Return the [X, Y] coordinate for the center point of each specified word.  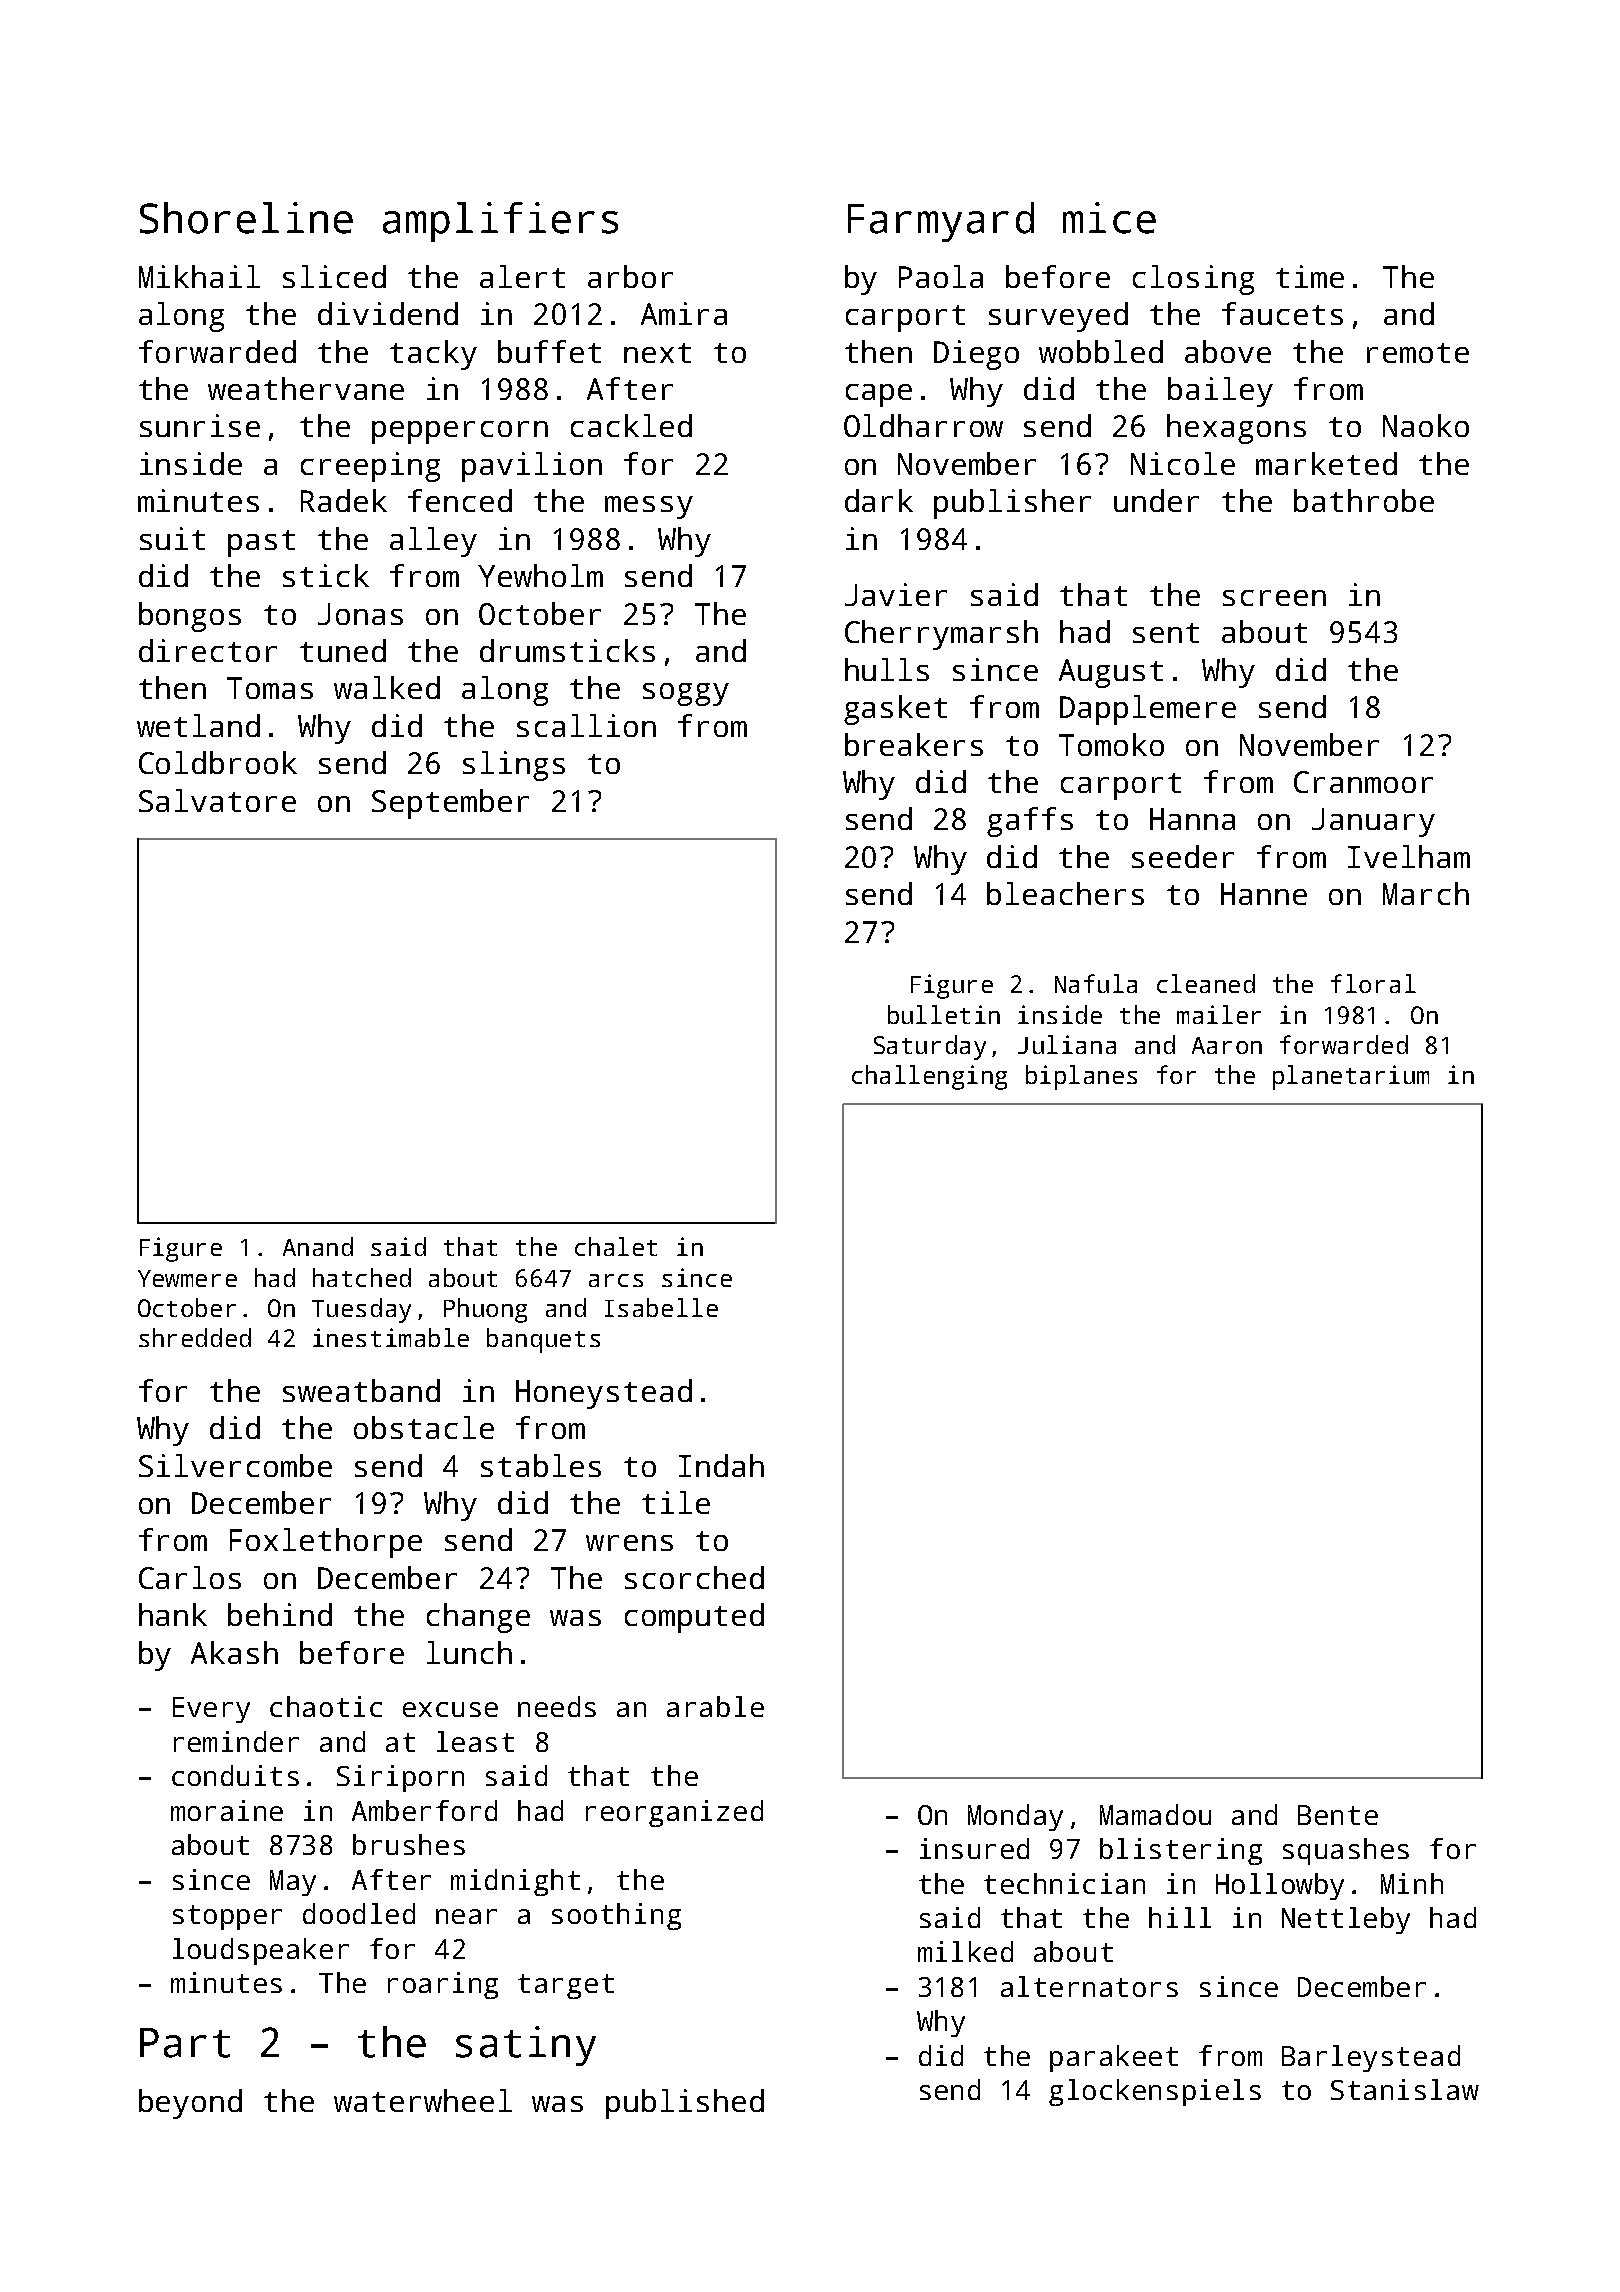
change [478, 1618]
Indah [721, 1465]
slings [514, 766]
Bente [1338, 1815]
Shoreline [246, 218]
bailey [1220, 392]
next [657, 353]
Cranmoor [1363, 782]
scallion [586, 725]
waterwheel [423, 2100]
